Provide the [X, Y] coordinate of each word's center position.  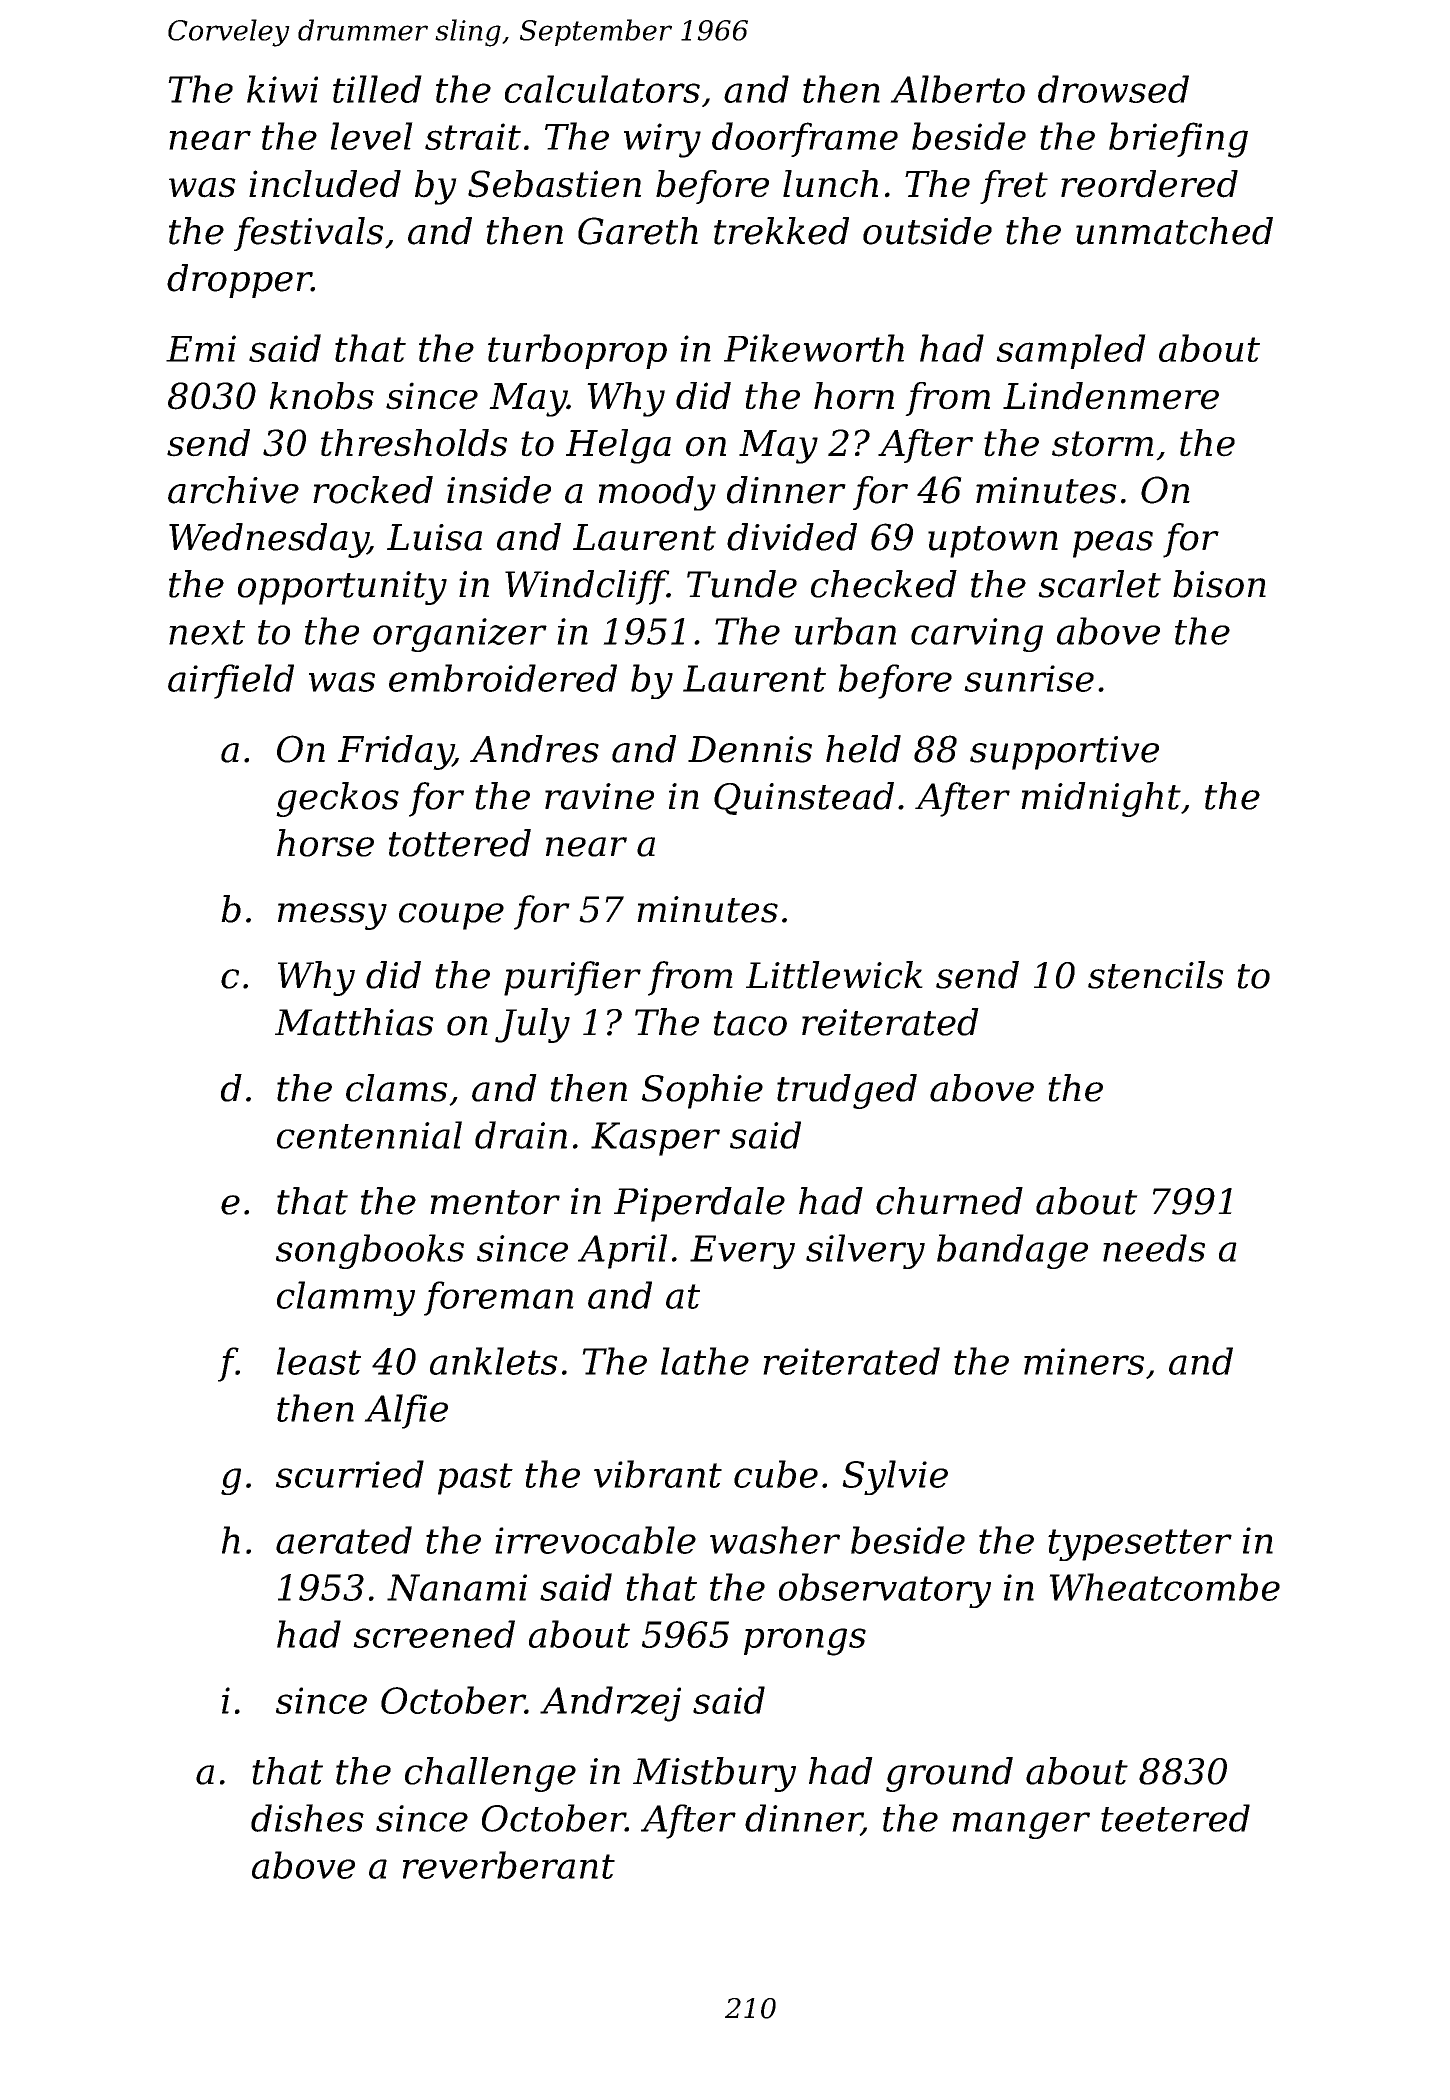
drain [521, 1135]
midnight [1101, 799]
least [319, 1361]
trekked [781, 231]
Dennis [750, 749]
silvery [865, 1251]
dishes [307, 1818]
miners [1084, 1361]
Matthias [354, 1022]
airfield [231, 681]
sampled [1071, 351]
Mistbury [714, 1774]
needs [1154, 1248]
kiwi [282, 89]
